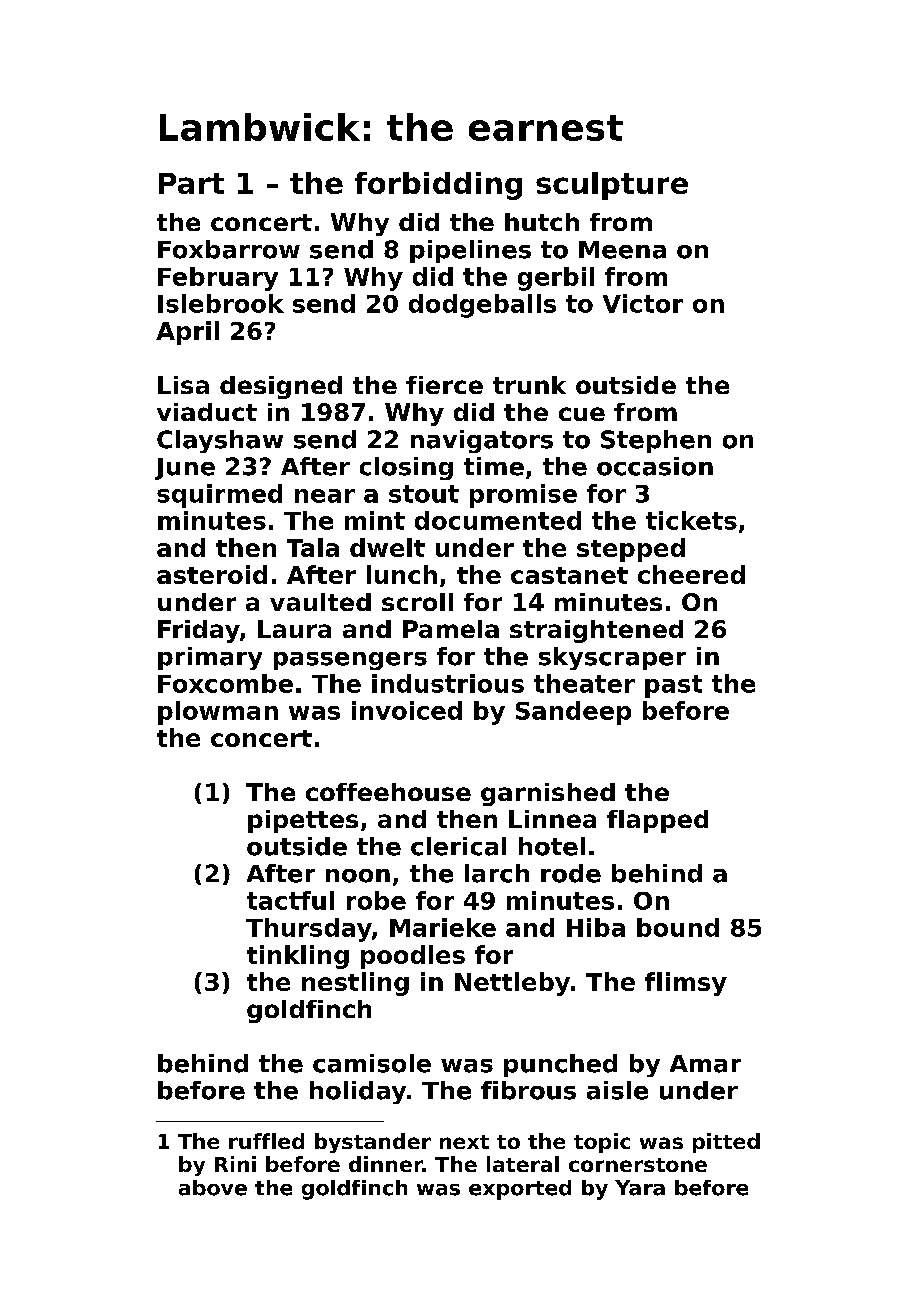  I want to click on designed, so click(281, 387).
